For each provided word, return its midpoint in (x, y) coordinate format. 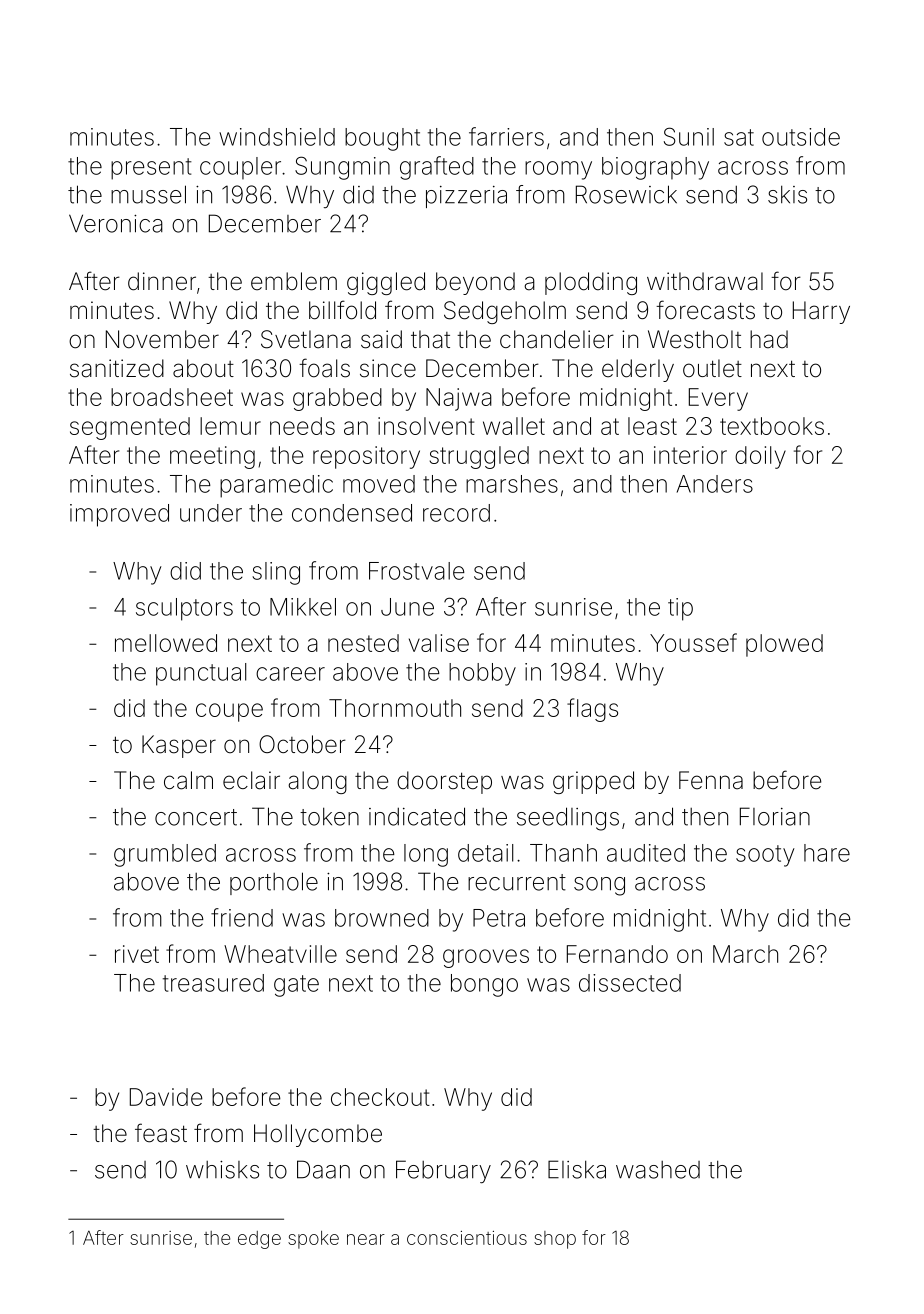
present (151, 169)
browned (382, 918)
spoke (313, 1240)
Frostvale (417, 571)
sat (739, 137)
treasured (213, 983)
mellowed (166, 643)
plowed (784, 645)
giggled (386, 283)
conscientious (467, 1238)
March (745, 954)
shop (555, 1240)
